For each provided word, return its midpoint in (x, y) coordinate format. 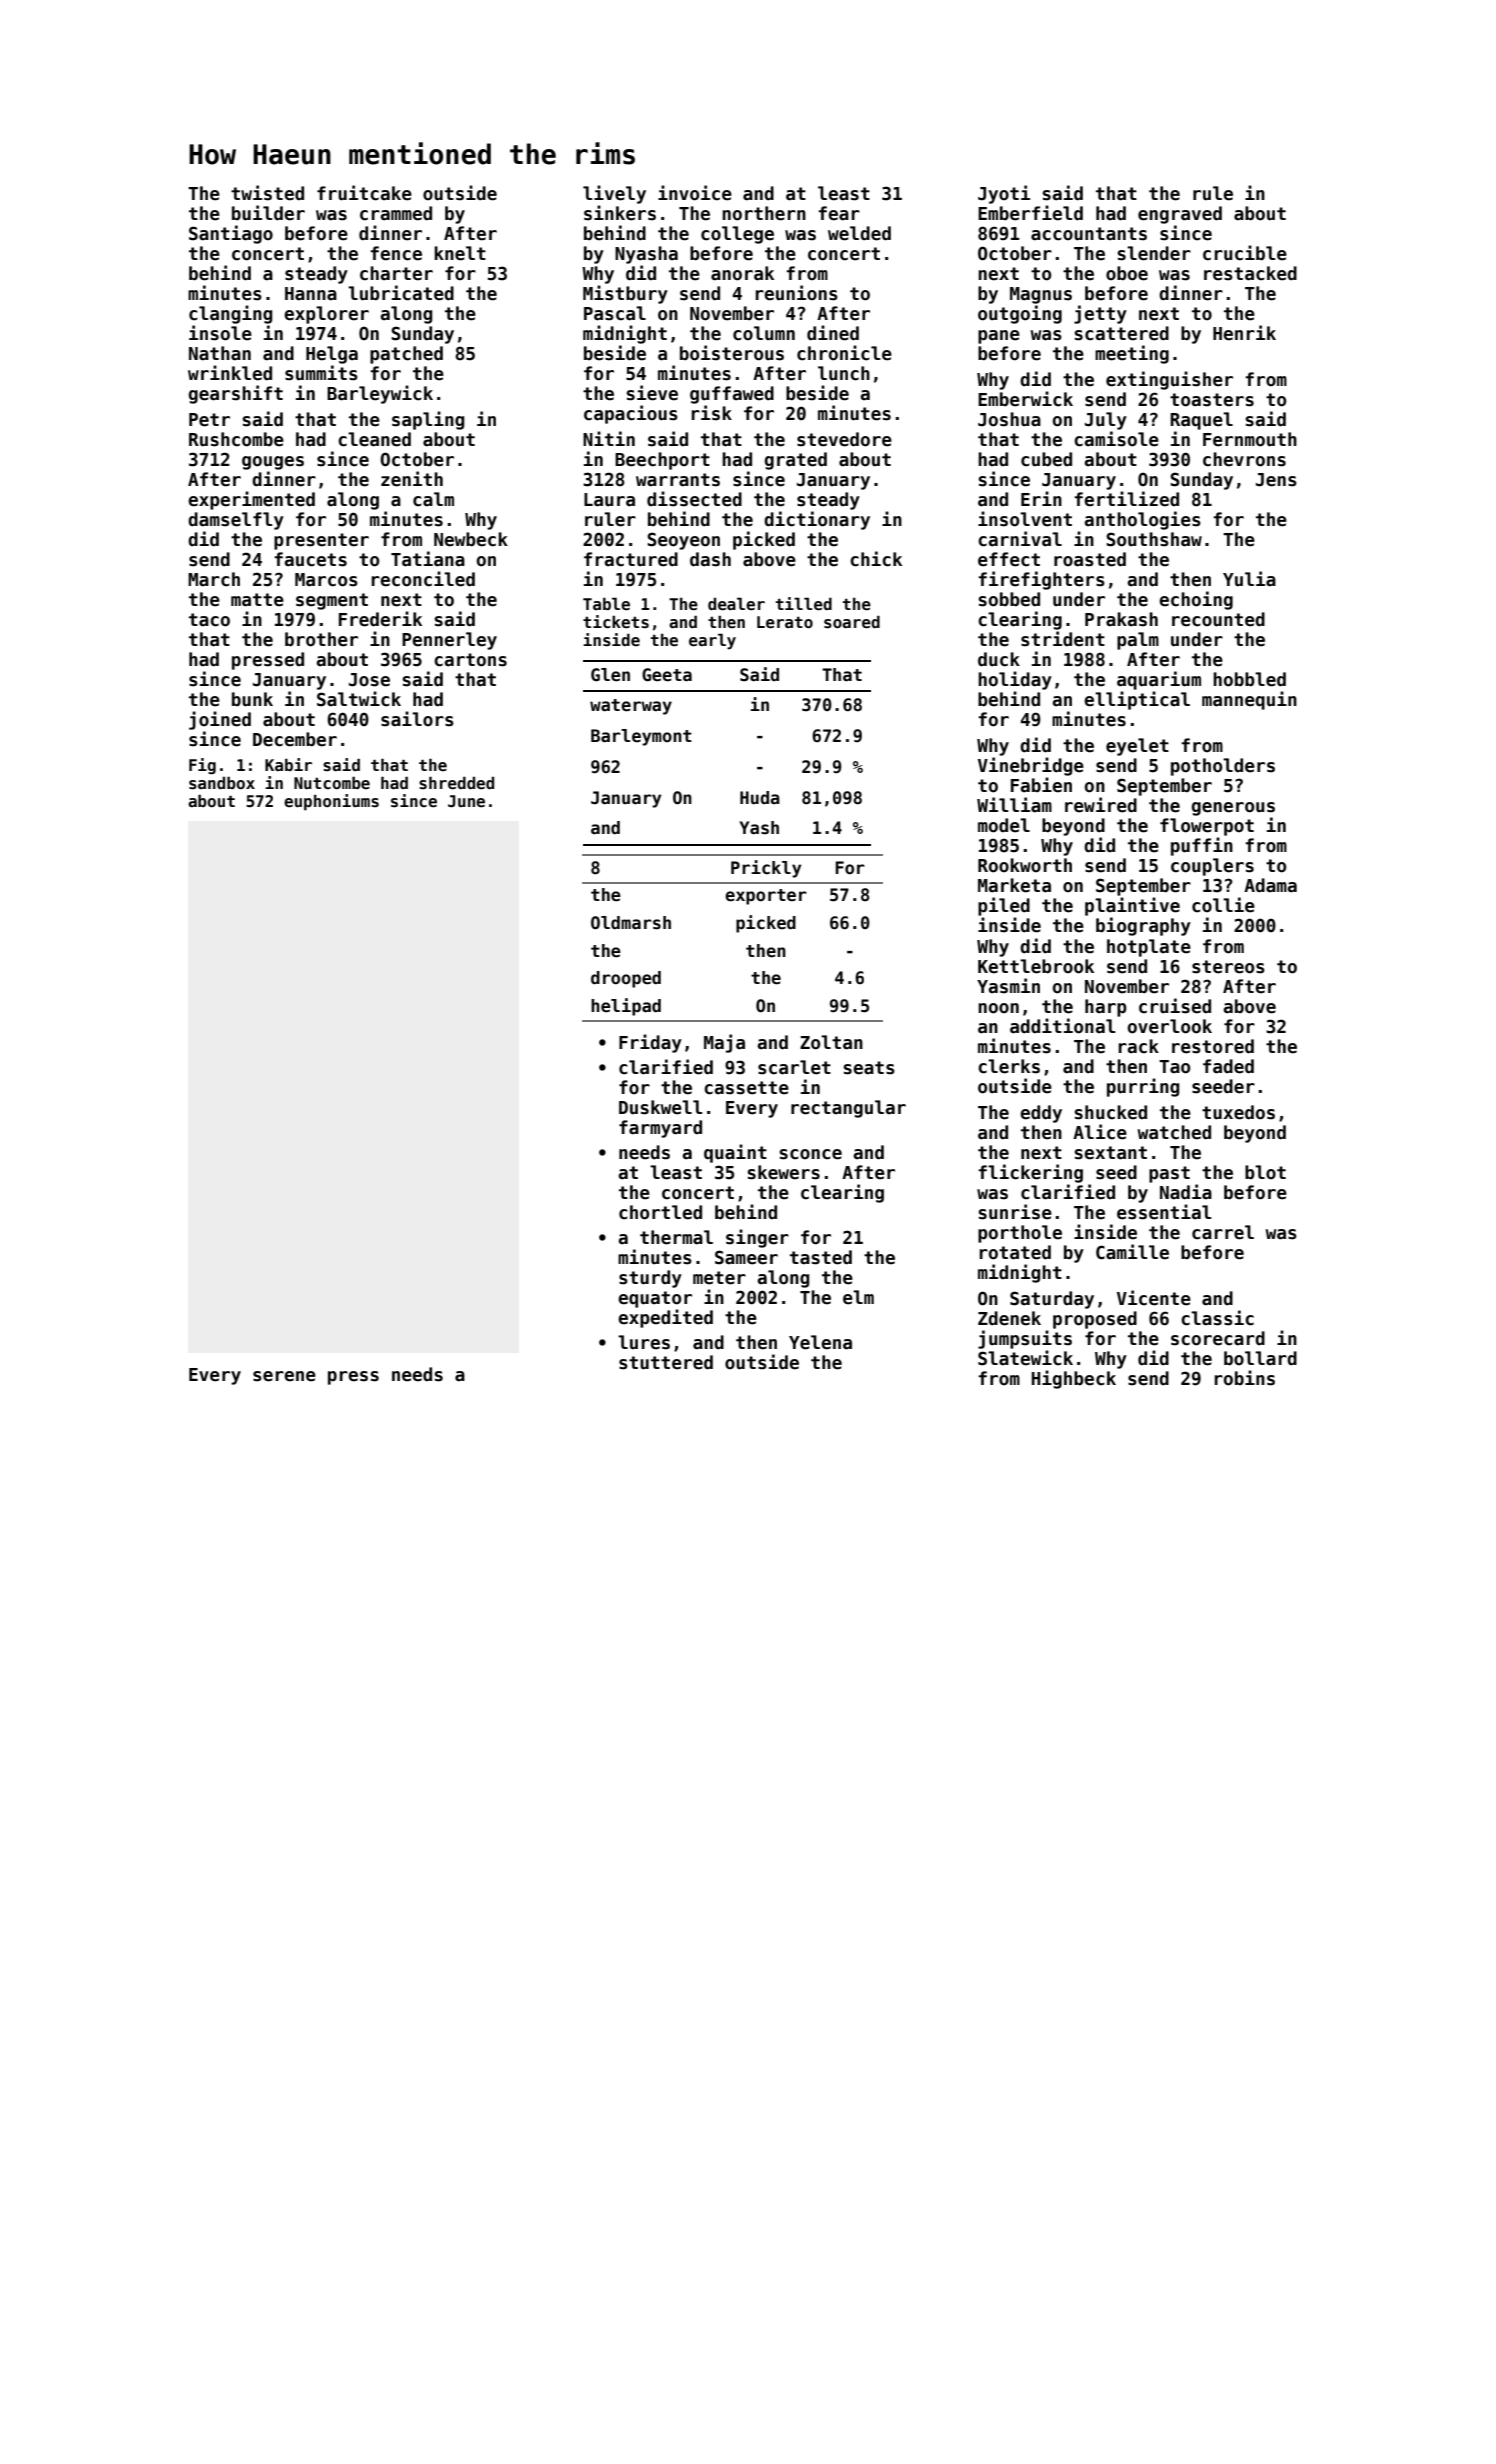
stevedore (844, 439)
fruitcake (364, 193)
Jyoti (1004, 194)
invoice (695, 193)
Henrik (1244, 333)
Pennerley (449, 641)
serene (284, 1376)
